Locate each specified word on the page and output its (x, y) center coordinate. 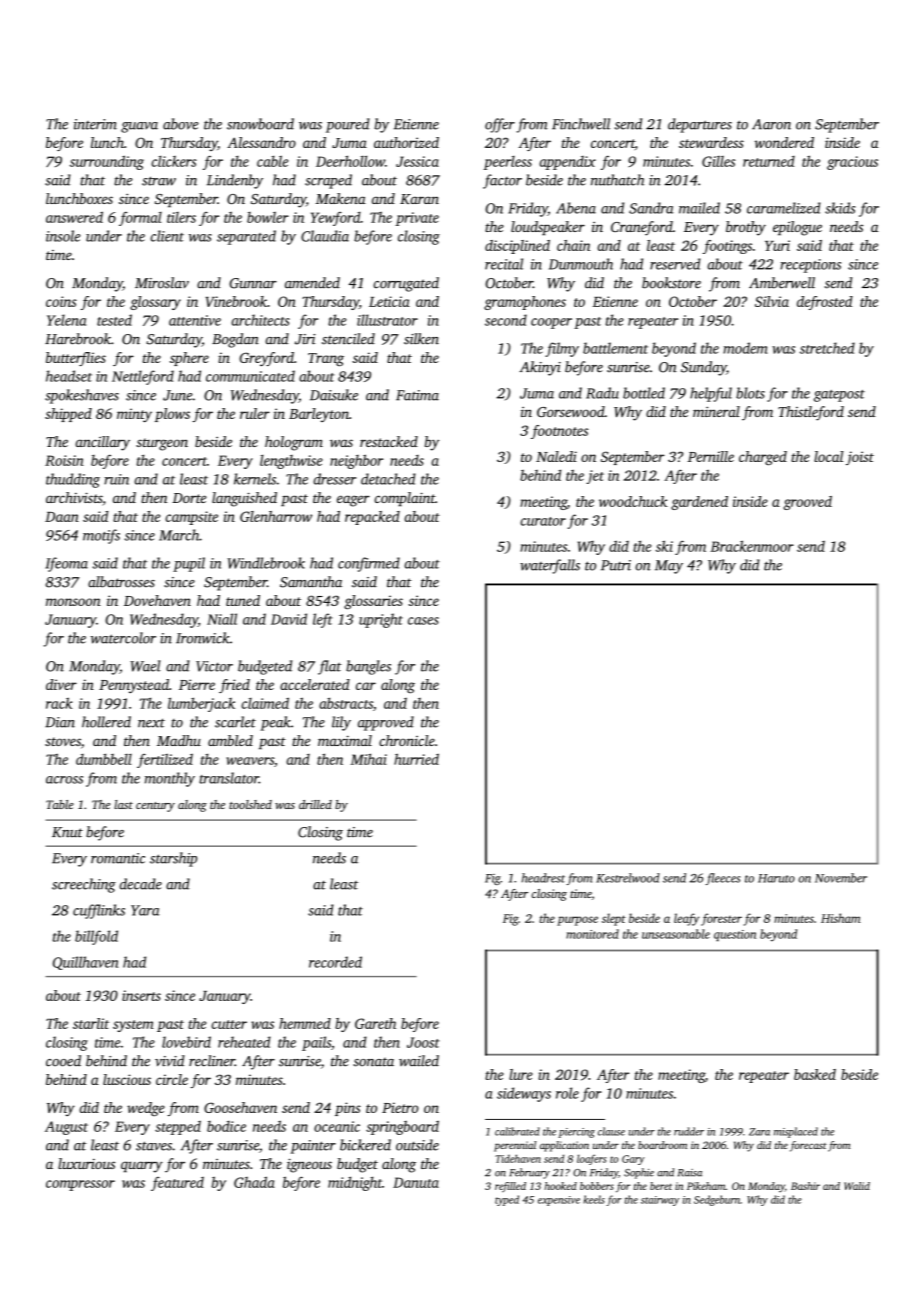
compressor (80, 1185)
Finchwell (581, 124)
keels (594, 1199)
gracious (852, 163)
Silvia (772, 301)
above (181, 124)
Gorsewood (571, 411)
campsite (192, 518)
